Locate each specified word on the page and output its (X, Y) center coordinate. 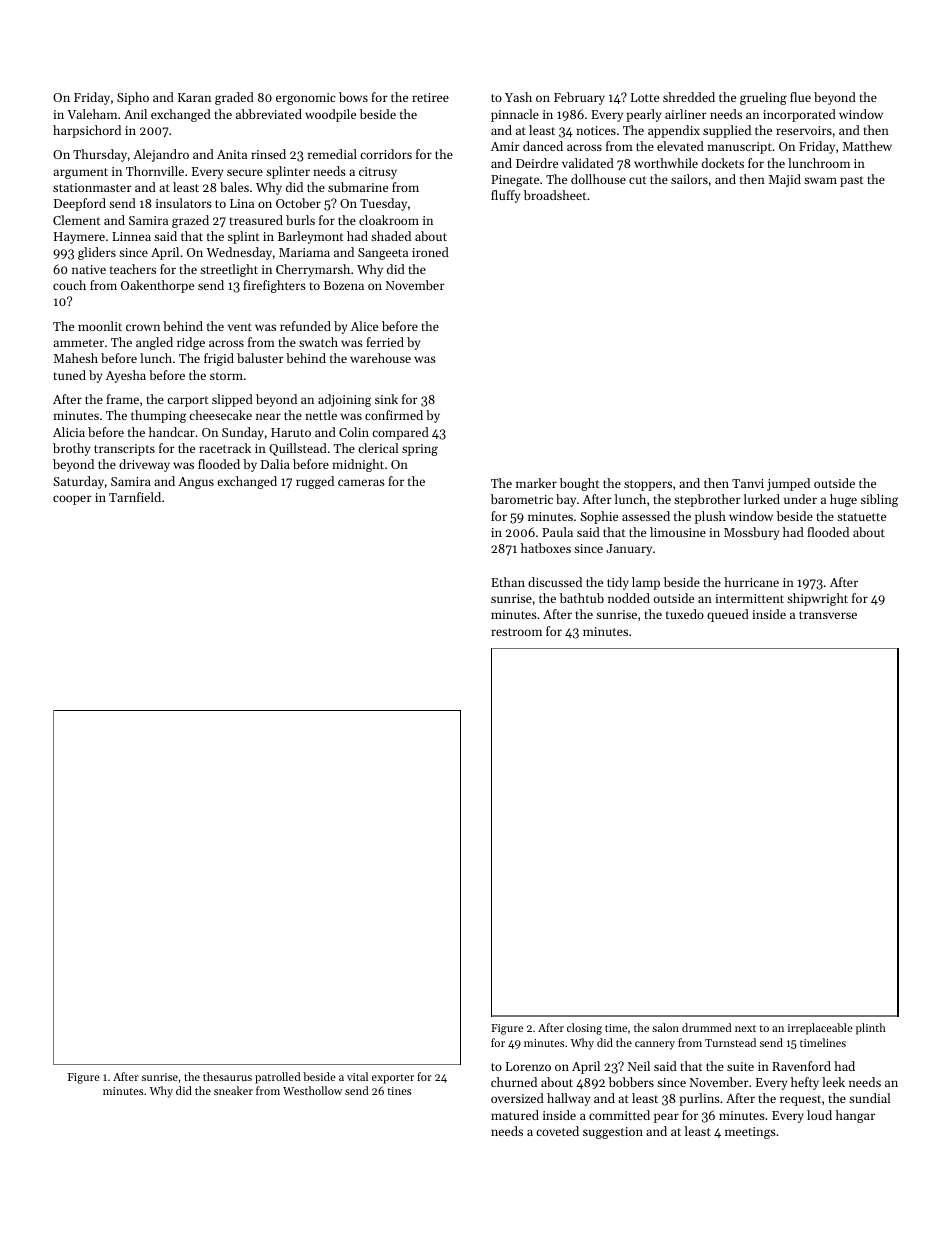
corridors (386, 154)
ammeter (78, 343)
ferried (385, 342)
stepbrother (707, 500)
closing (584, 1029)
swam (820, 180)
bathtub (582, 598)
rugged (315, 482)
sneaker (233, 1090)
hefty (805, 1083)
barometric (522, 499)
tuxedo (685, 614)
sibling (879, 500)
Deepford (80, 204)
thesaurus (227, 1076)
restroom (516, 632)
